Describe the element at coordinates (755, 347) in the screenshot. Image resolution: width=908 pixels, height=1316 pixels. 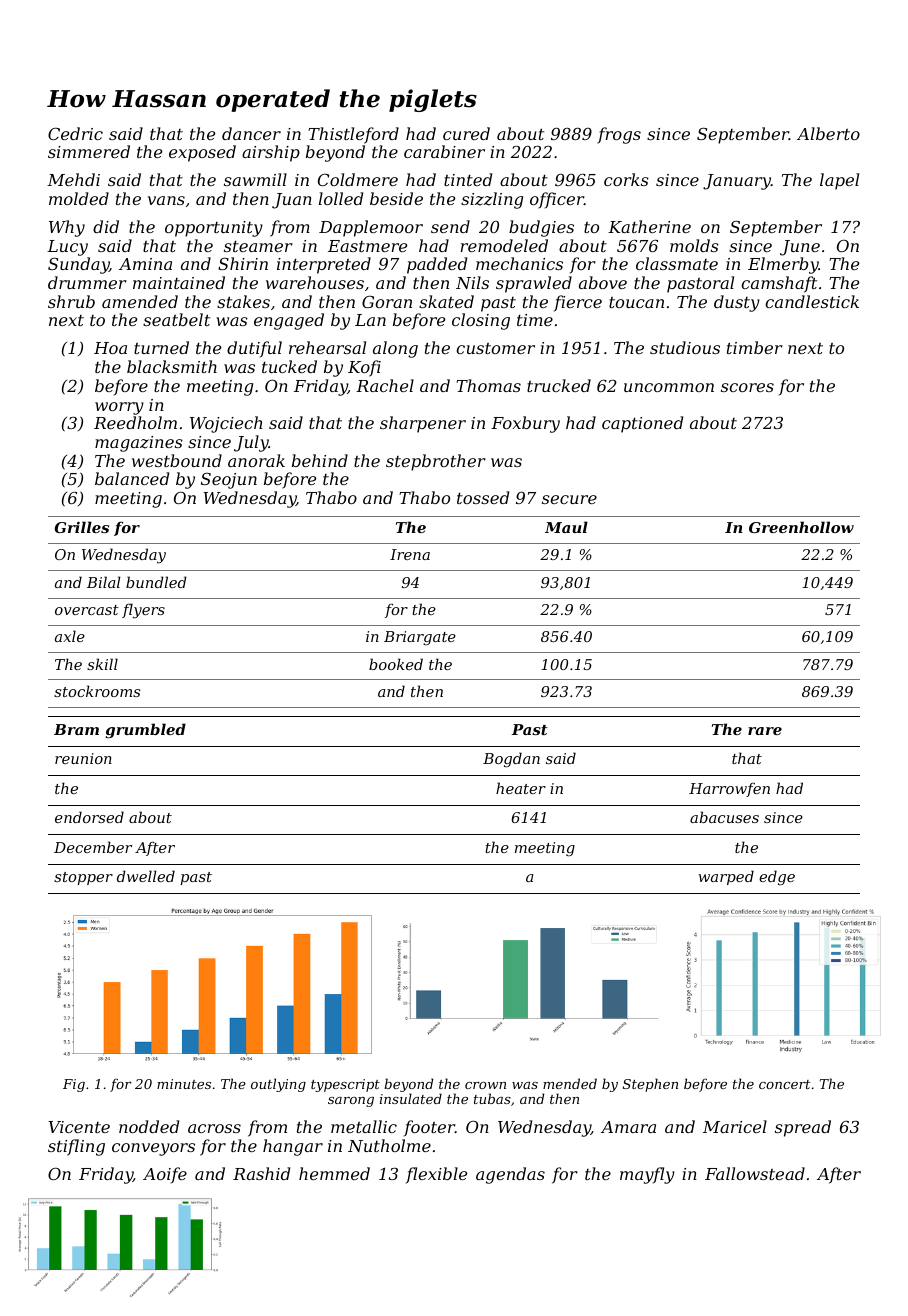
I see `timber` at that location.
